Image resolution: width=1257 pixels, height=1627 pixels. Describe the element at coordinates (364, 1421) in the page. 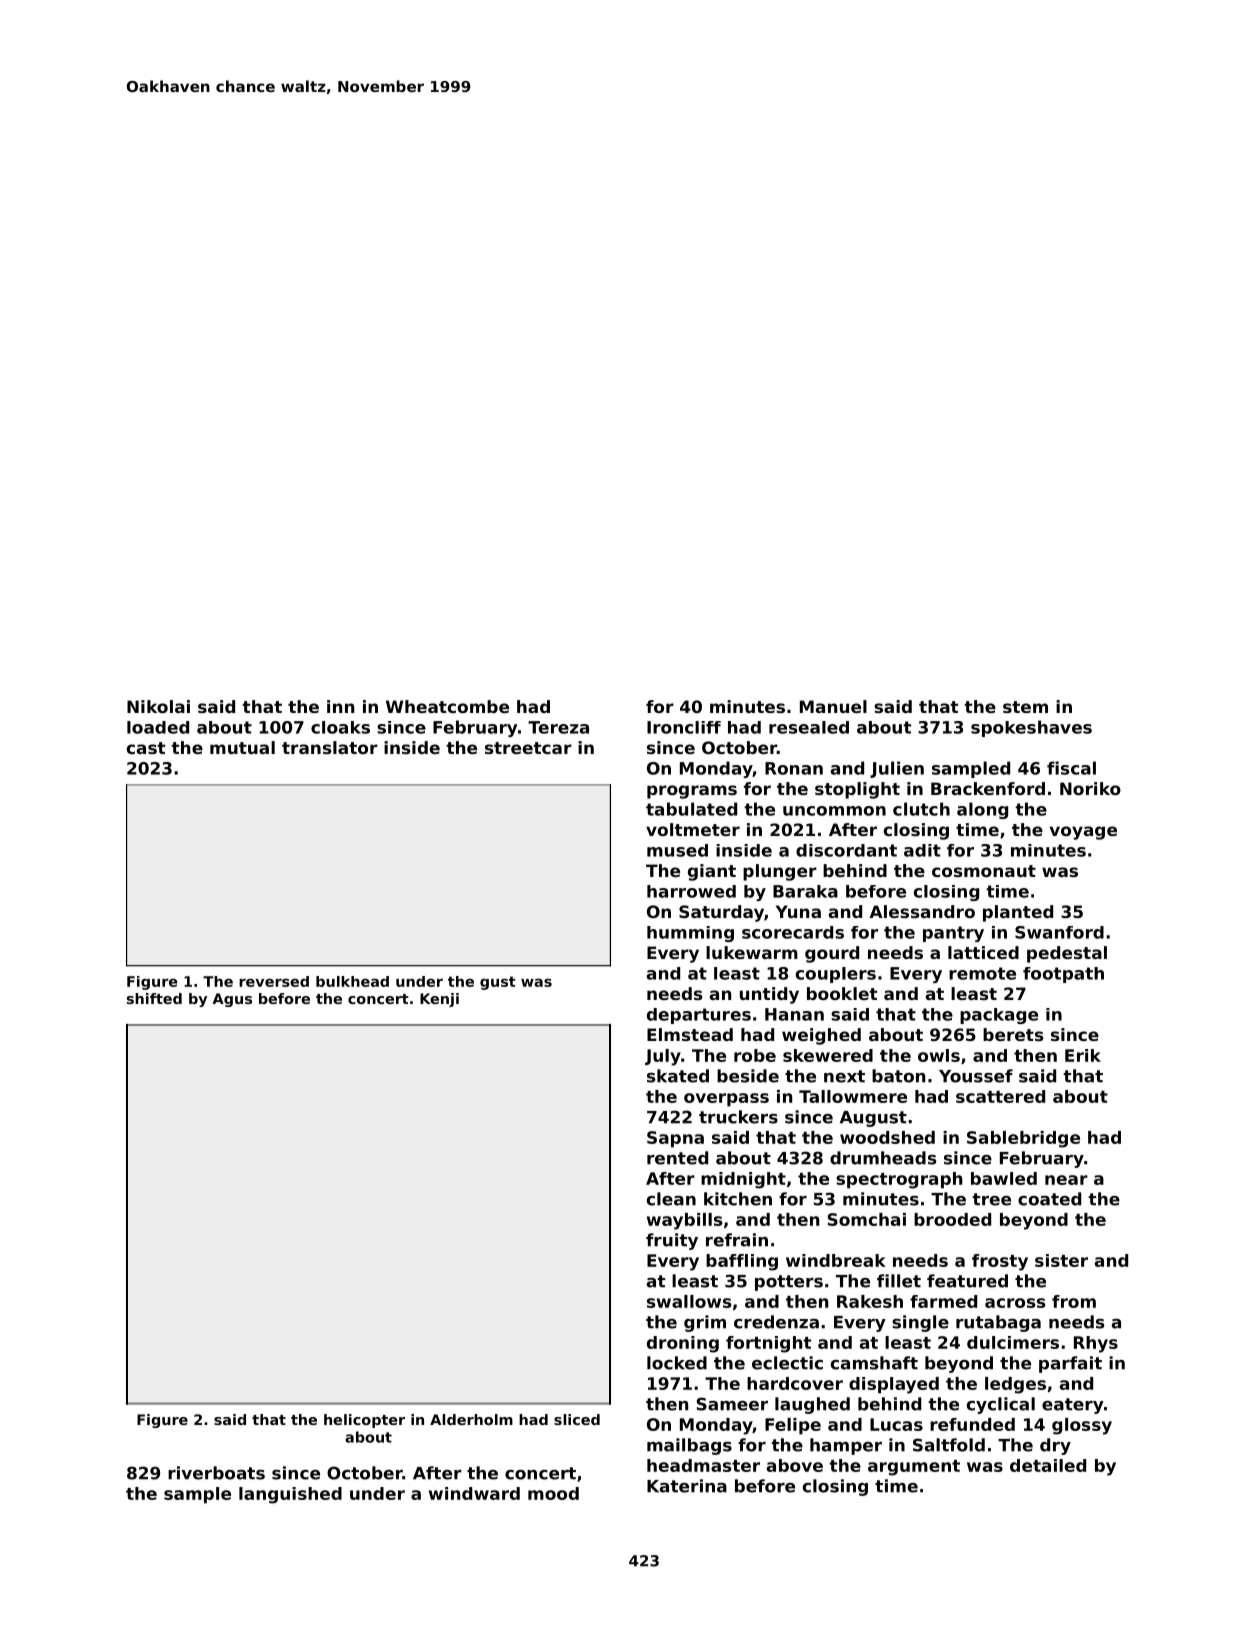

I see `helicopter` at that location.
